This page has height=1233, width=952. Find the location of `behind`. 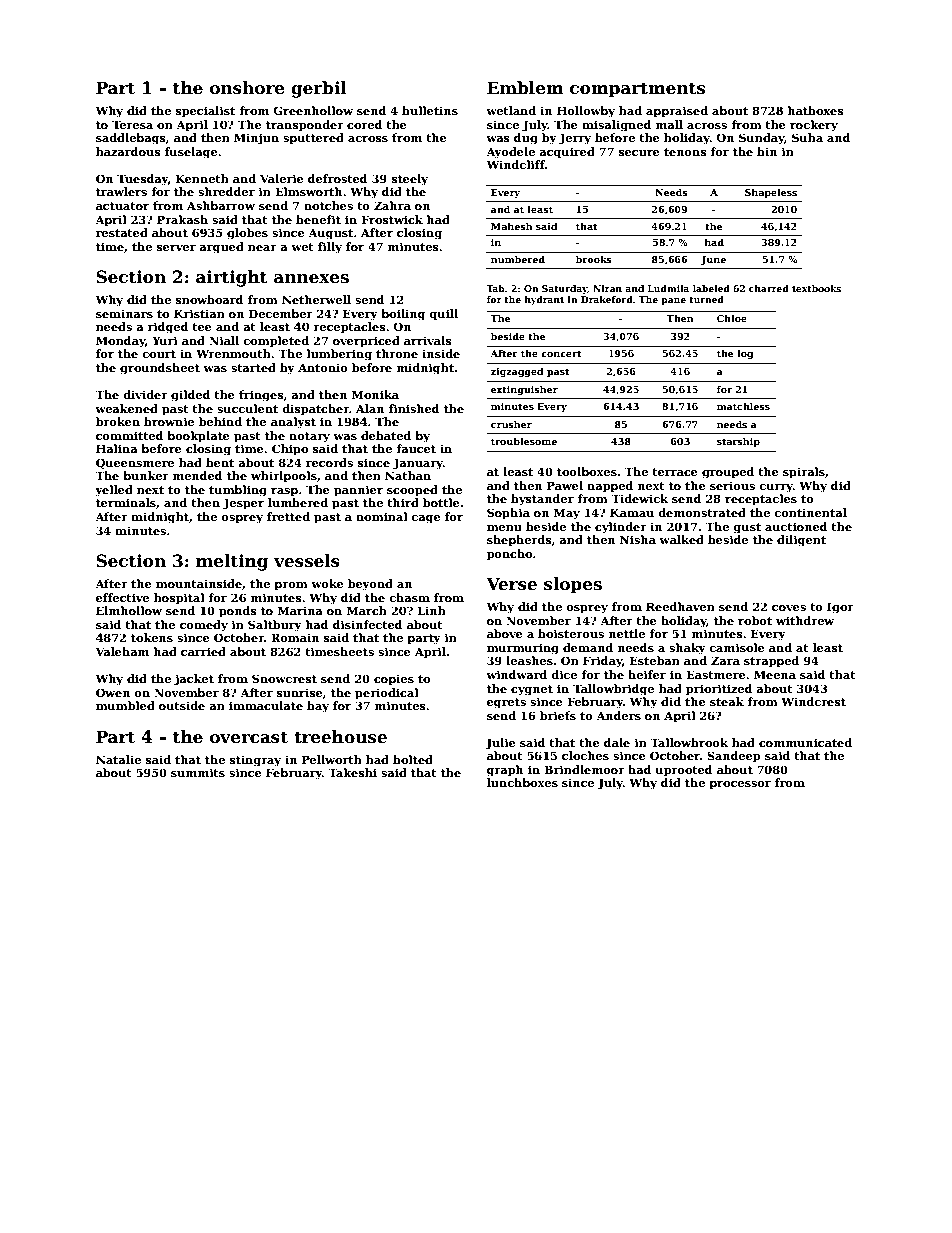

behind is located at coordinates (220, 421).
